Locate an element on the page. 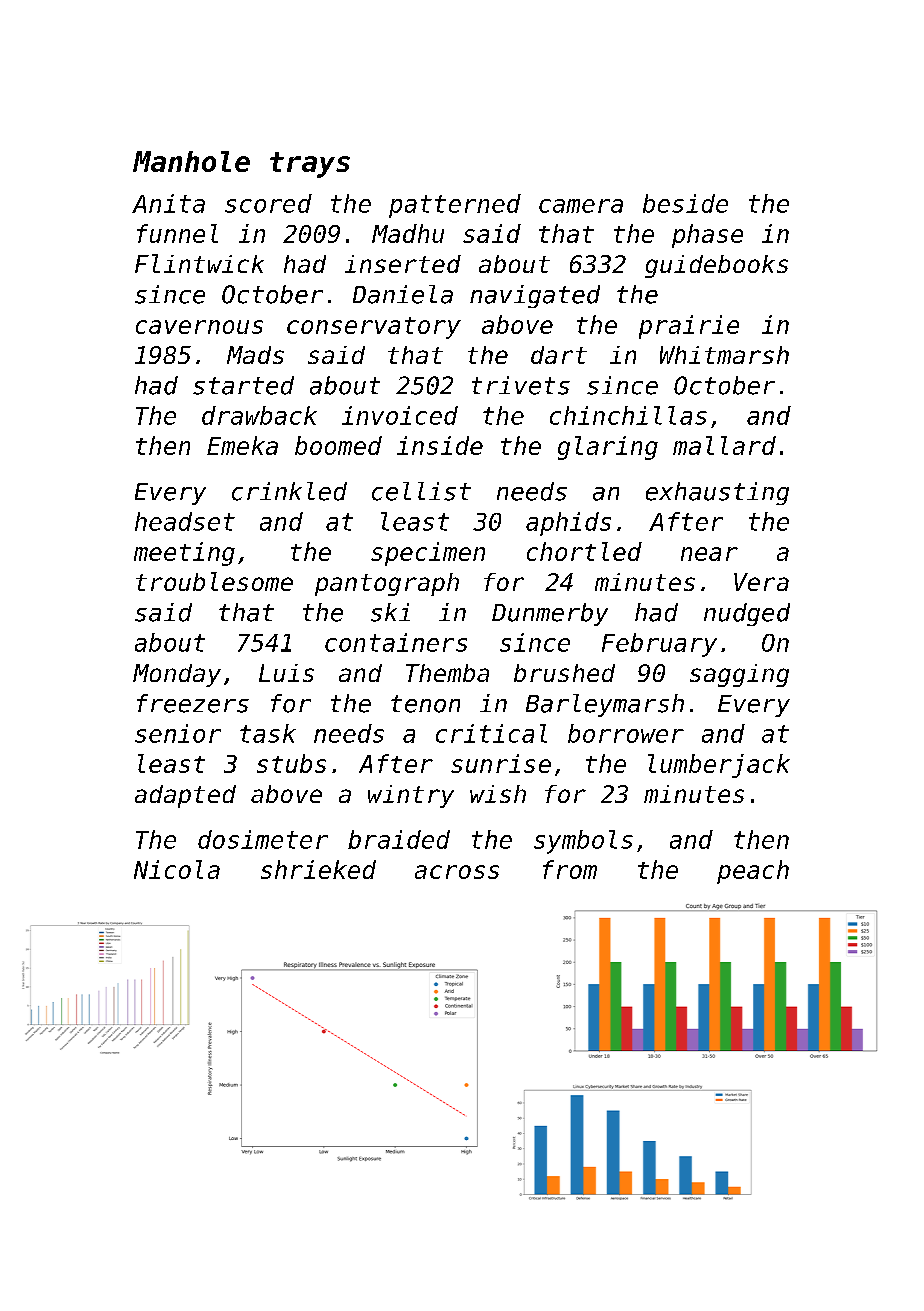  Manhole is located at coordinates (191, 161).
